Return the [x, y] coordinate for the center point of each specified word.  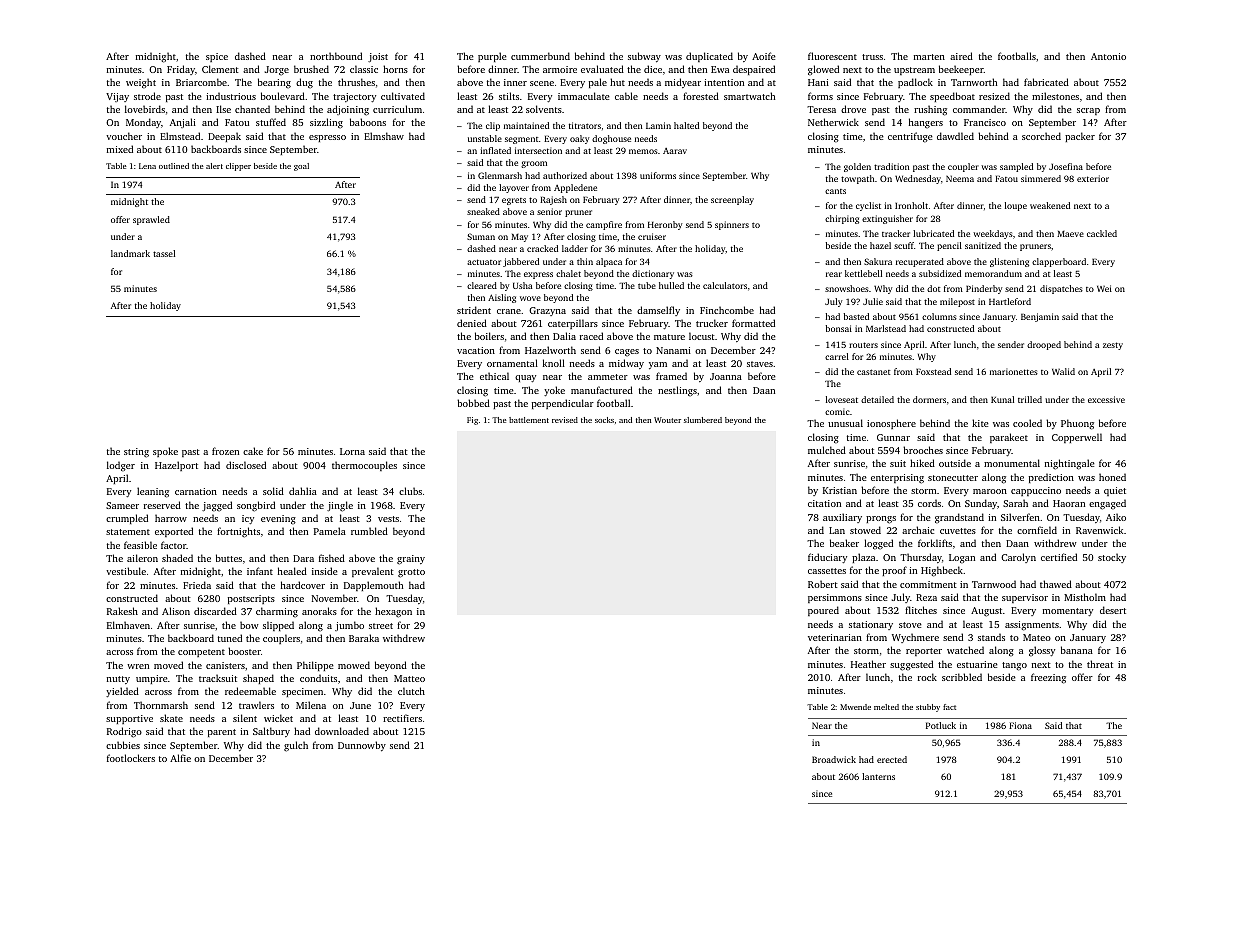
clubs [410, 491]
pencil [949, 246]
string [136, 453]
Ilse [223, 109]
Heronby [665, 225]
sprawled [151, 220]
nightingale [1070, 464]
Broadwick [834, 759]
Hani [818, 82]
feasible [140, 545]
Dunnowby [362, 746]
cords [929, 503]
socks [604, 420]
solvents [544, 109]
